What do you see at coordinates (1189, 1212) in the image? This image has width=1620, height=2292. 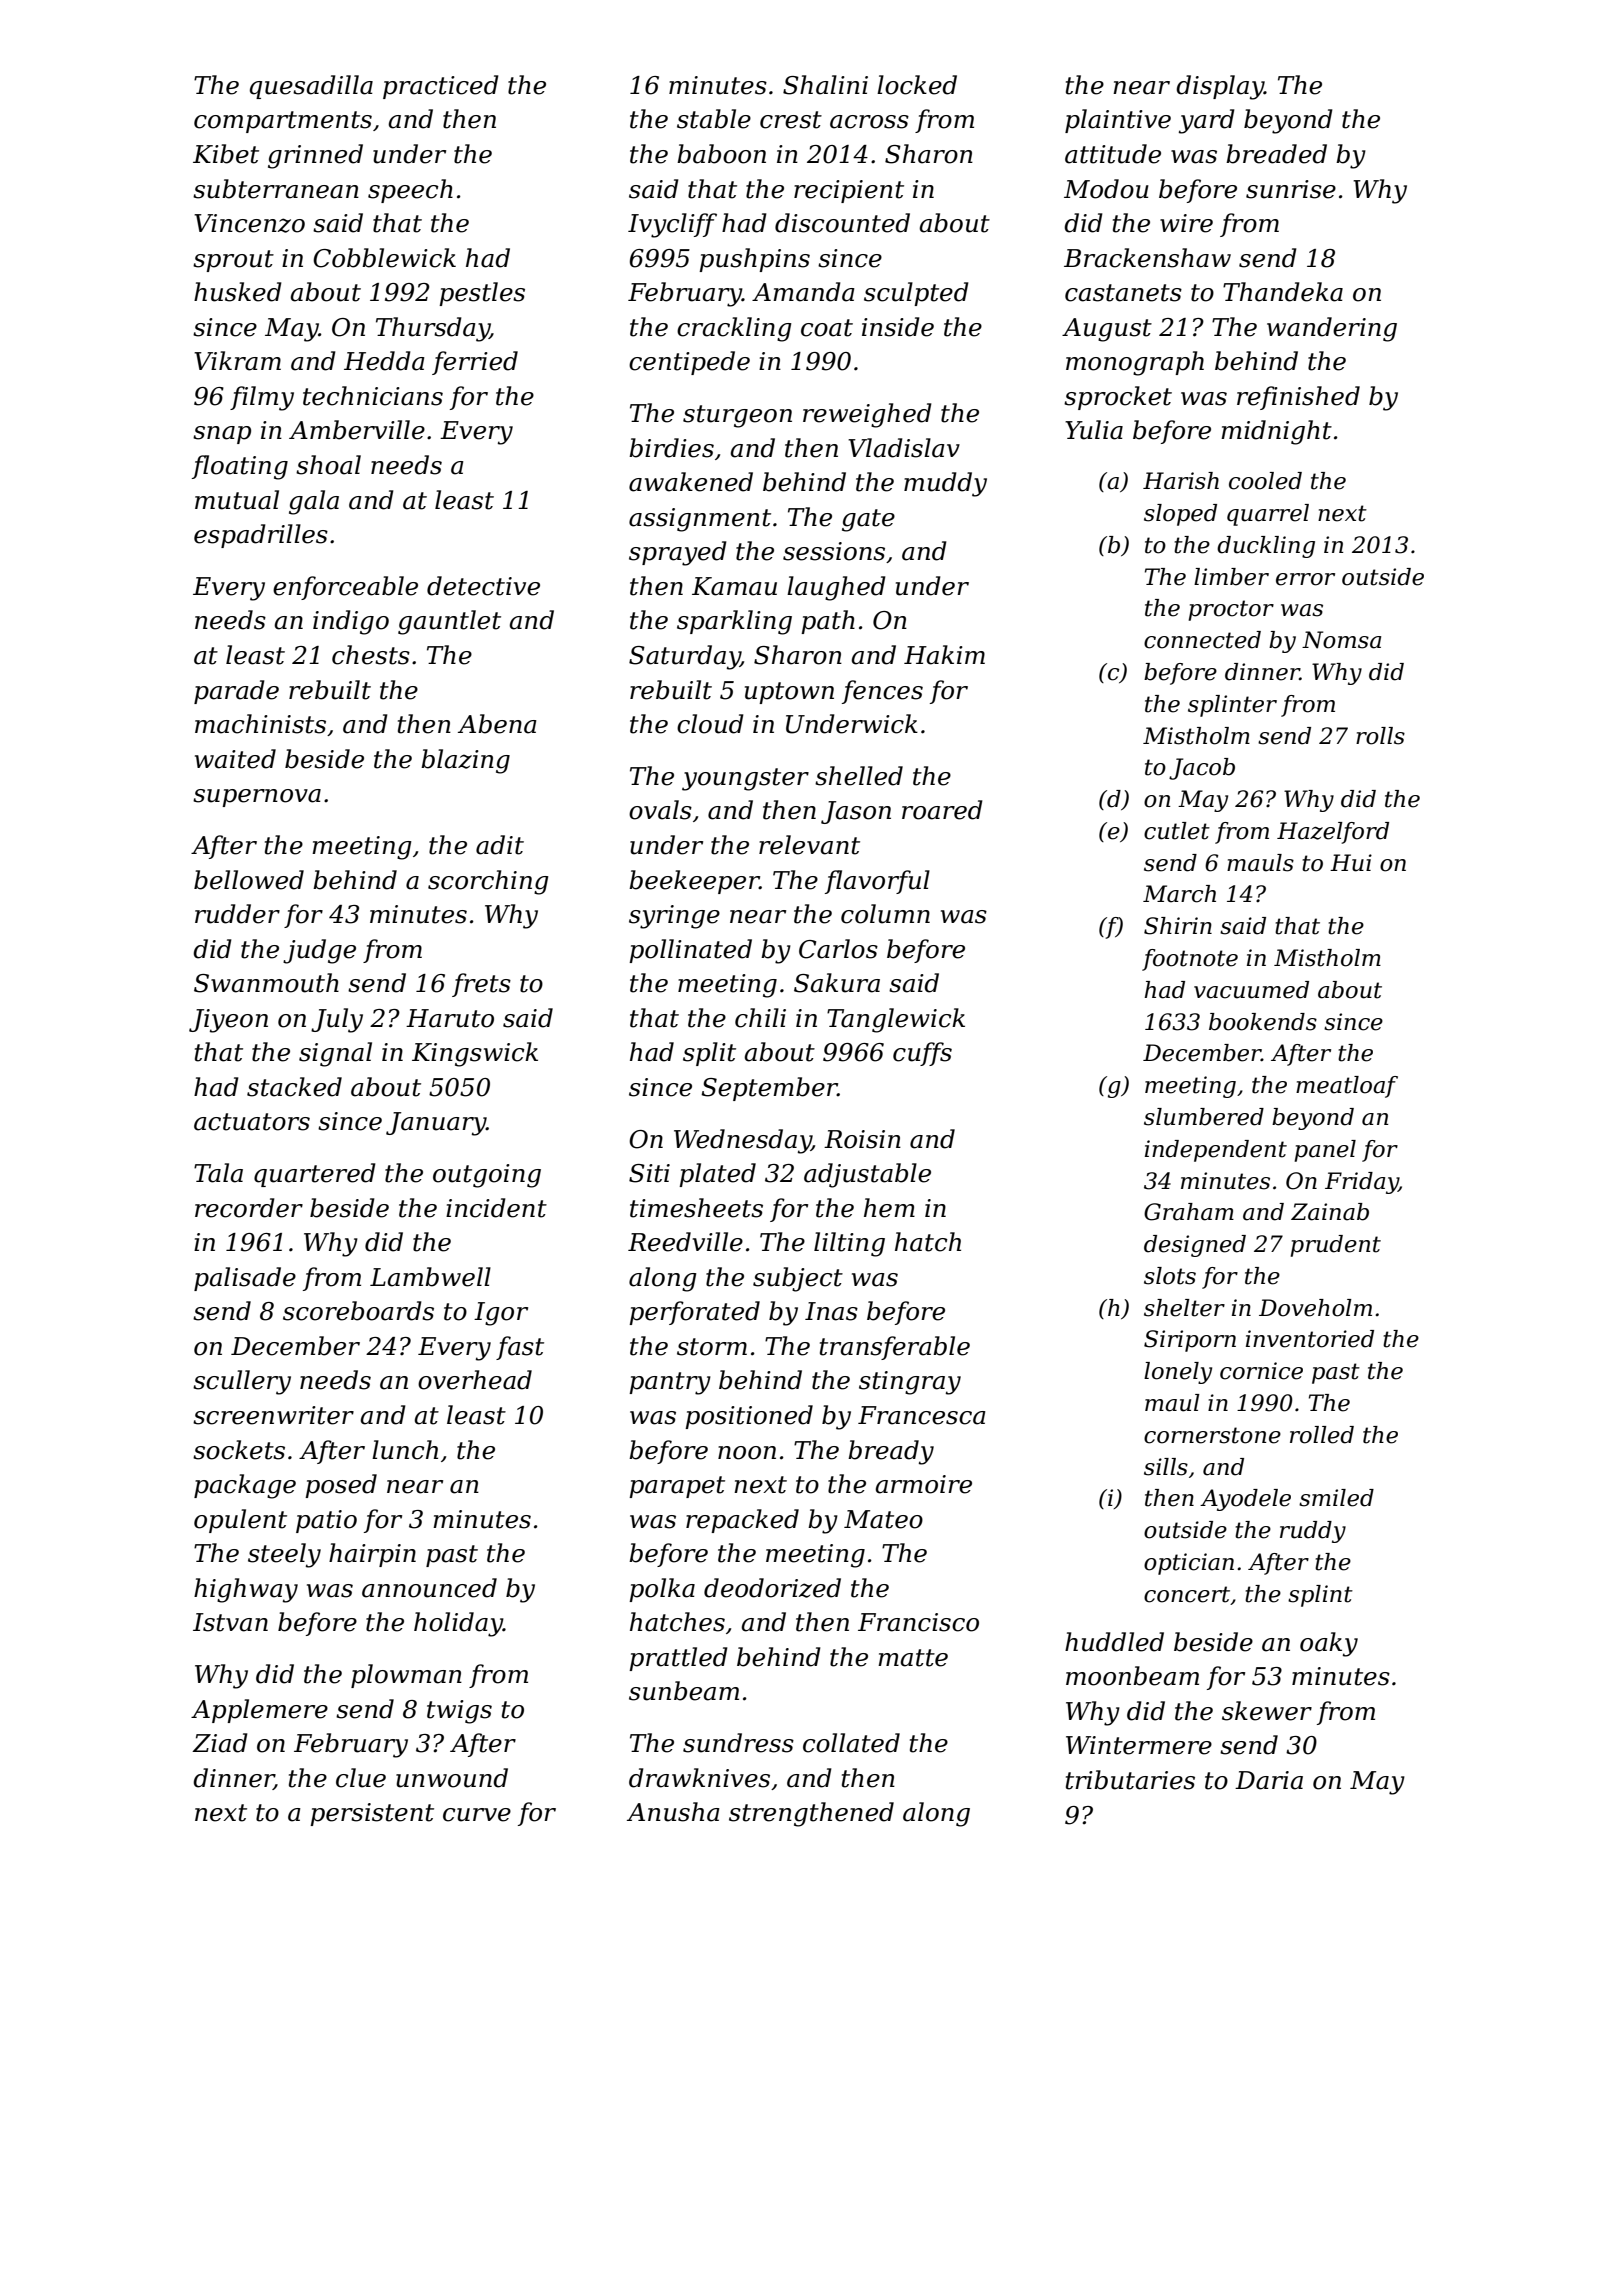 I see `Graham` at bounding box center [1189, 1212].
